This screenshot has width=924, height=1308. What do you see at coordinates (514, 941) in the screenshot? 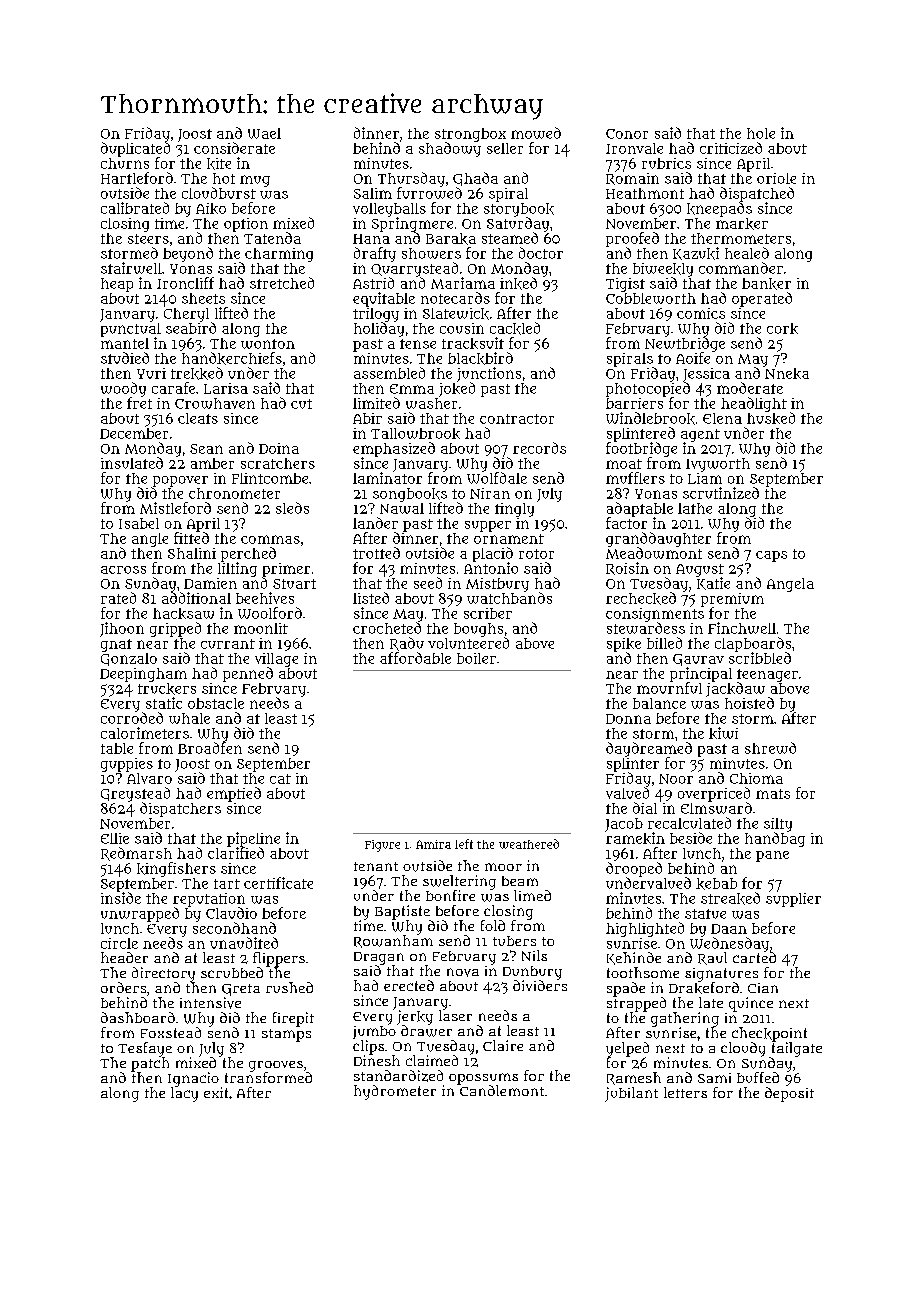
I see `tubers` at bounding box center [514, 941].
